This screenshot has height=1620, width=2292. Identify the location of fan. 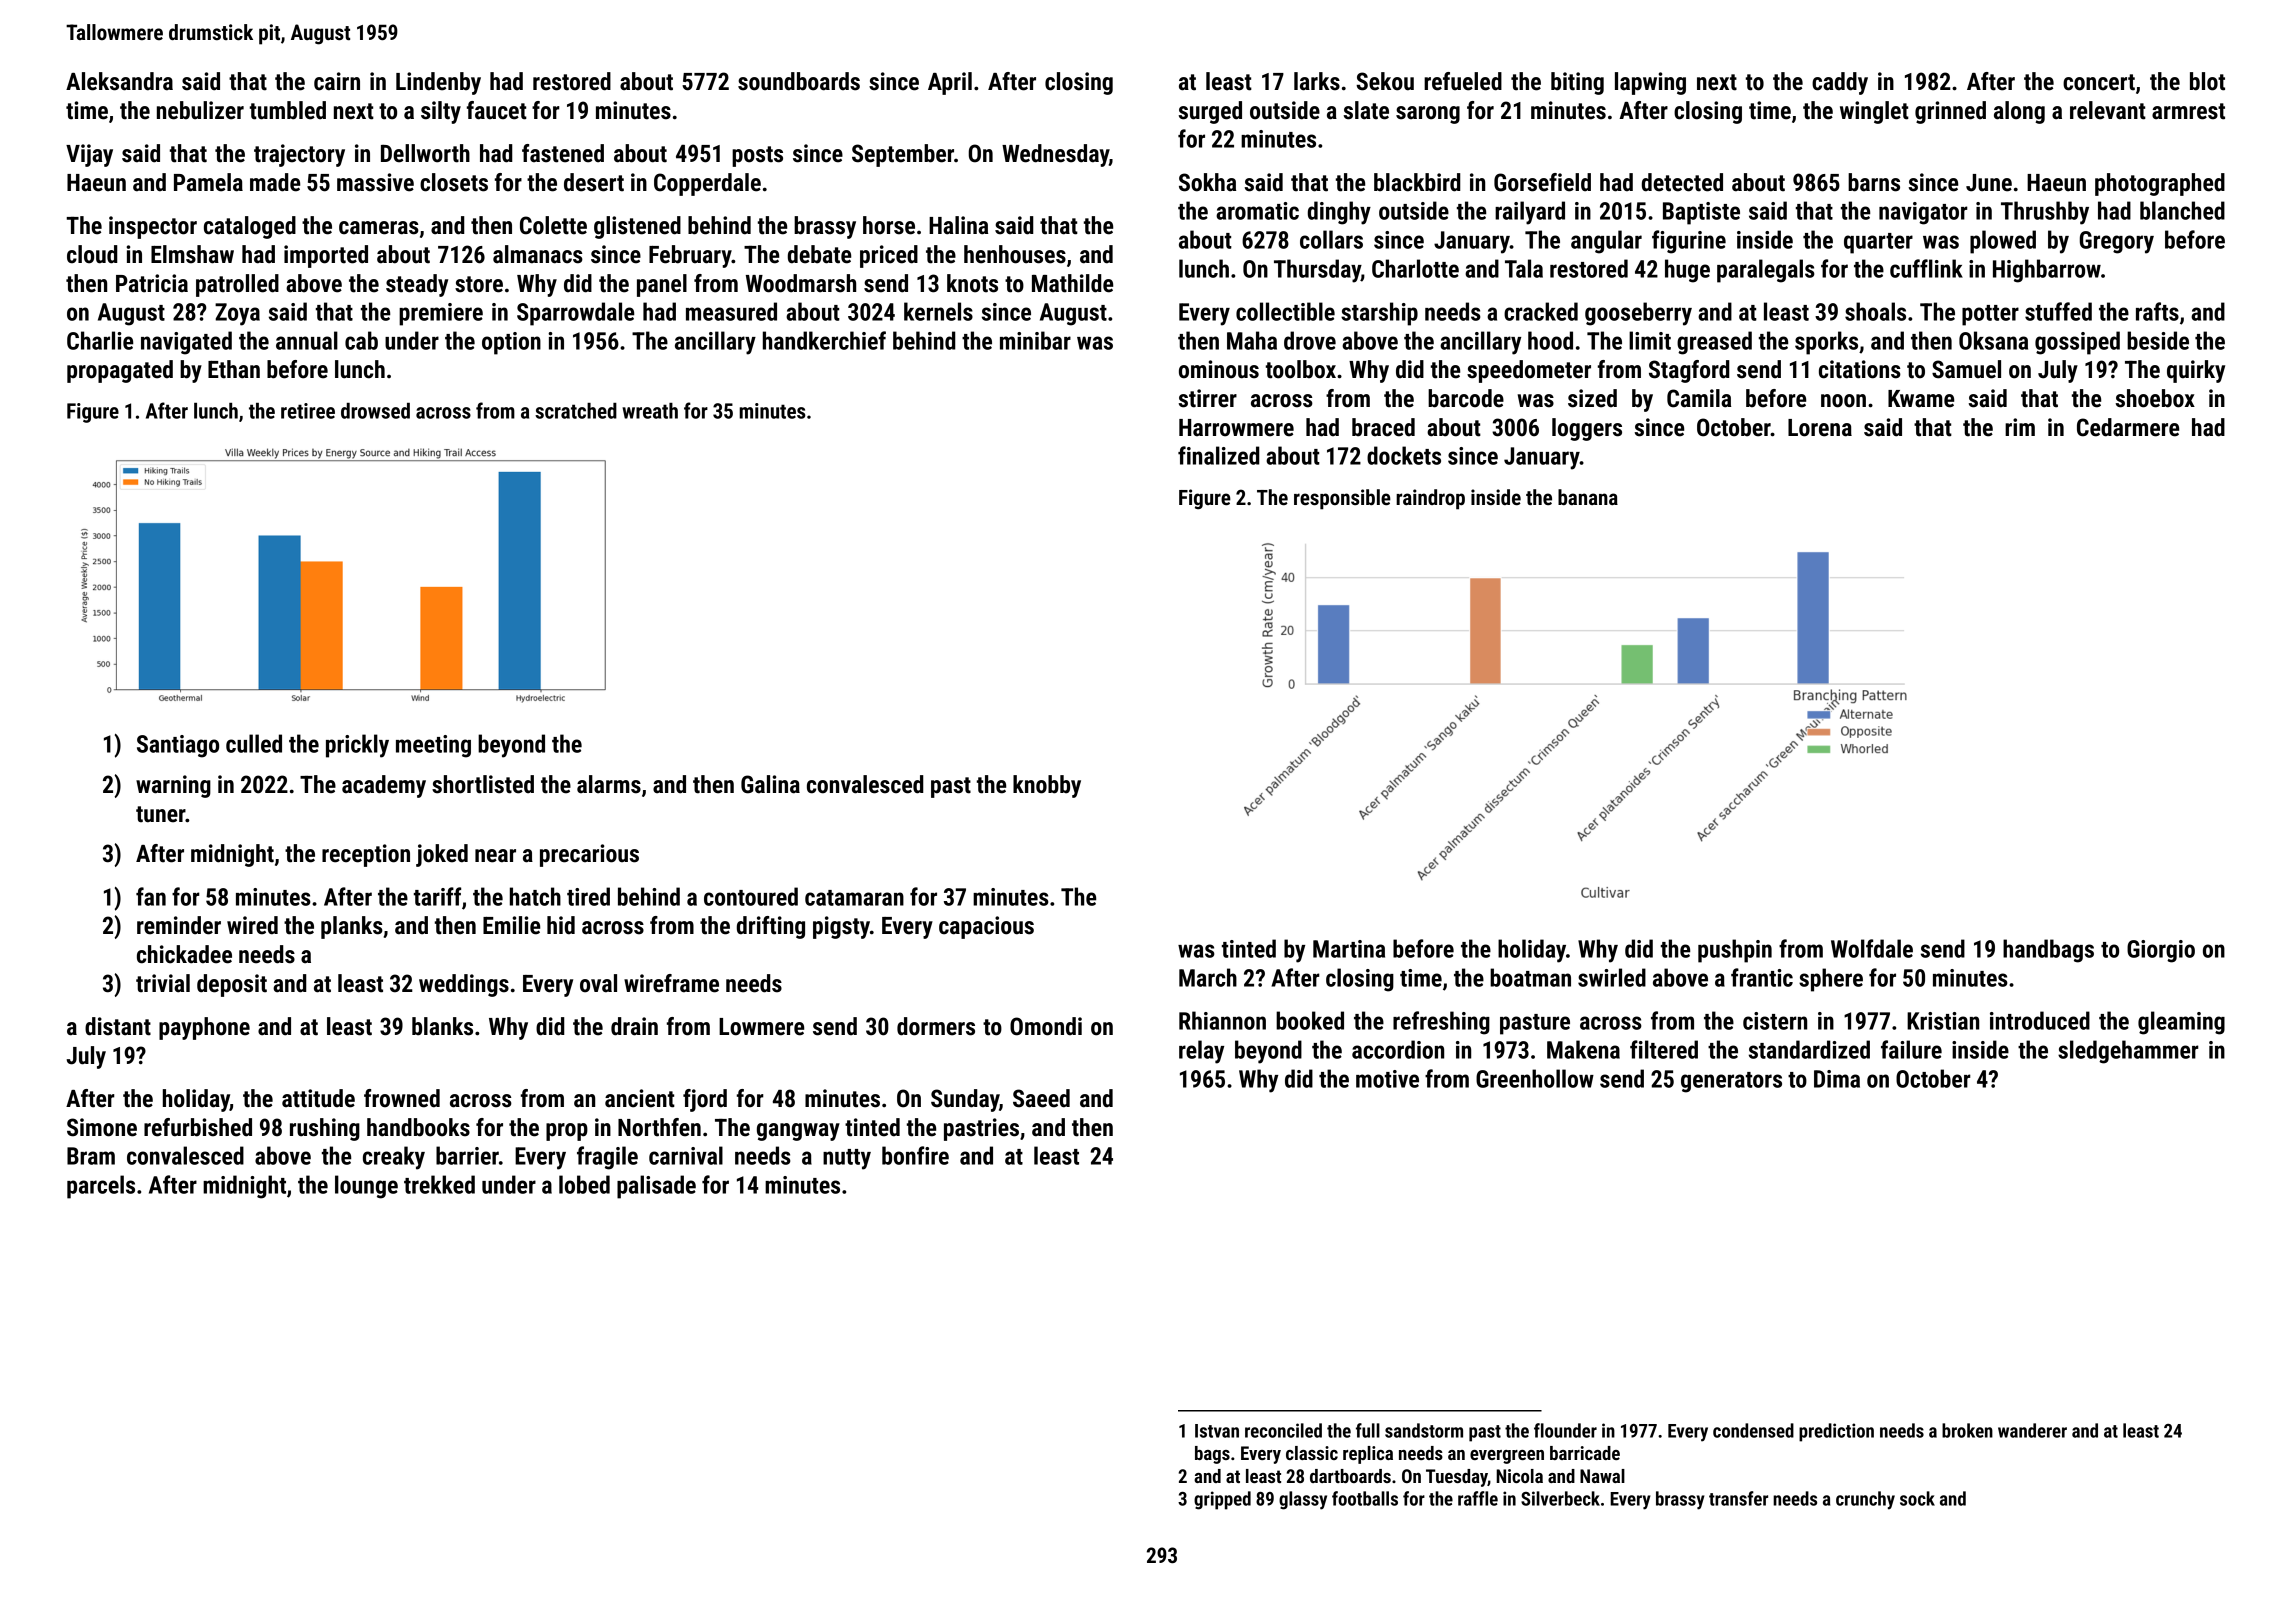
(151, 896).
